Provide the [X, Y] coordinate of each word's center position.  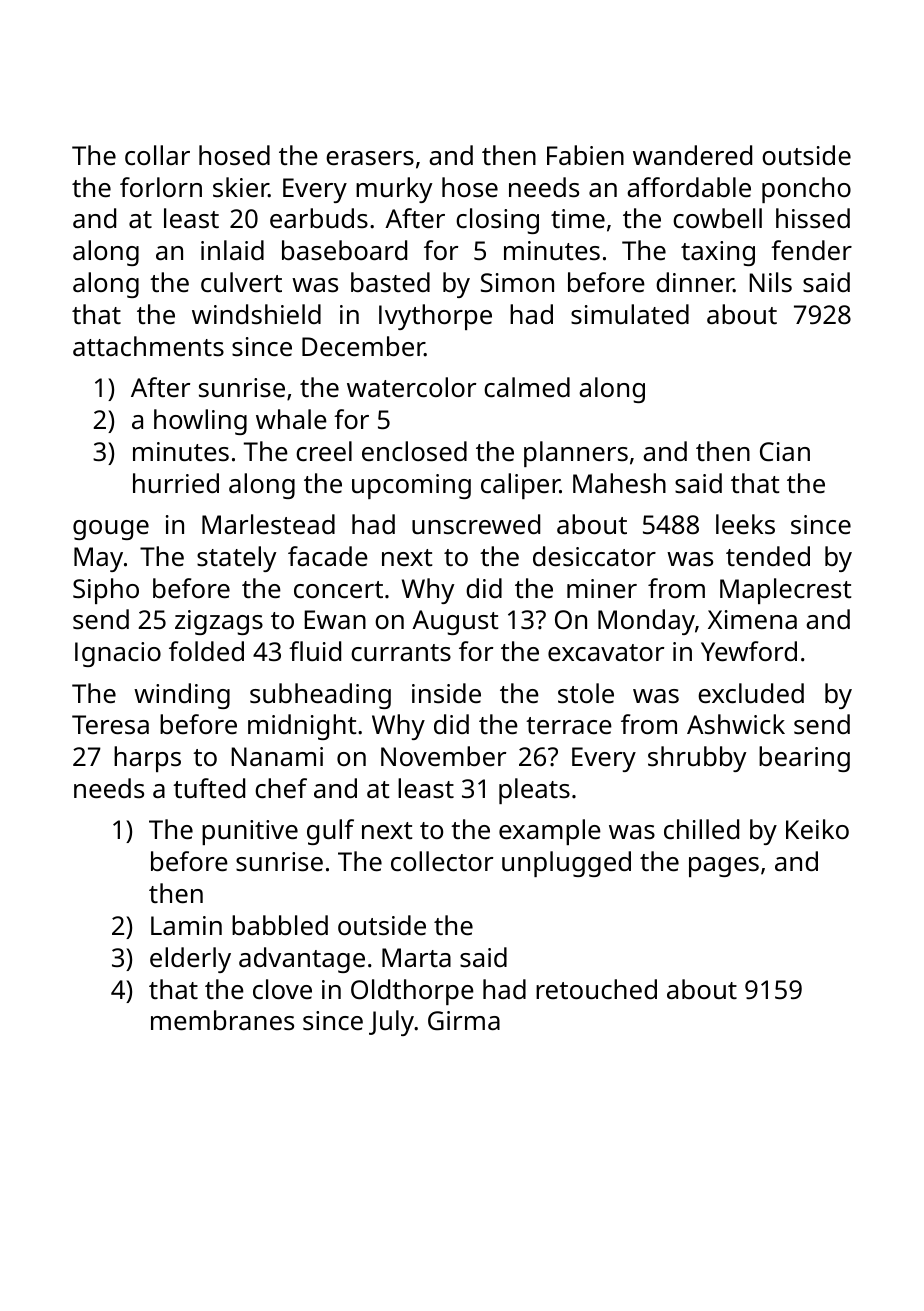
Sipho [106, 591]
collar [157, 155]
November [443, 756]
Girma [464, 1021]
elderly [190, 960]
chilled [701, 829]
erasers [370, 158]
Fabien [585, 155]
